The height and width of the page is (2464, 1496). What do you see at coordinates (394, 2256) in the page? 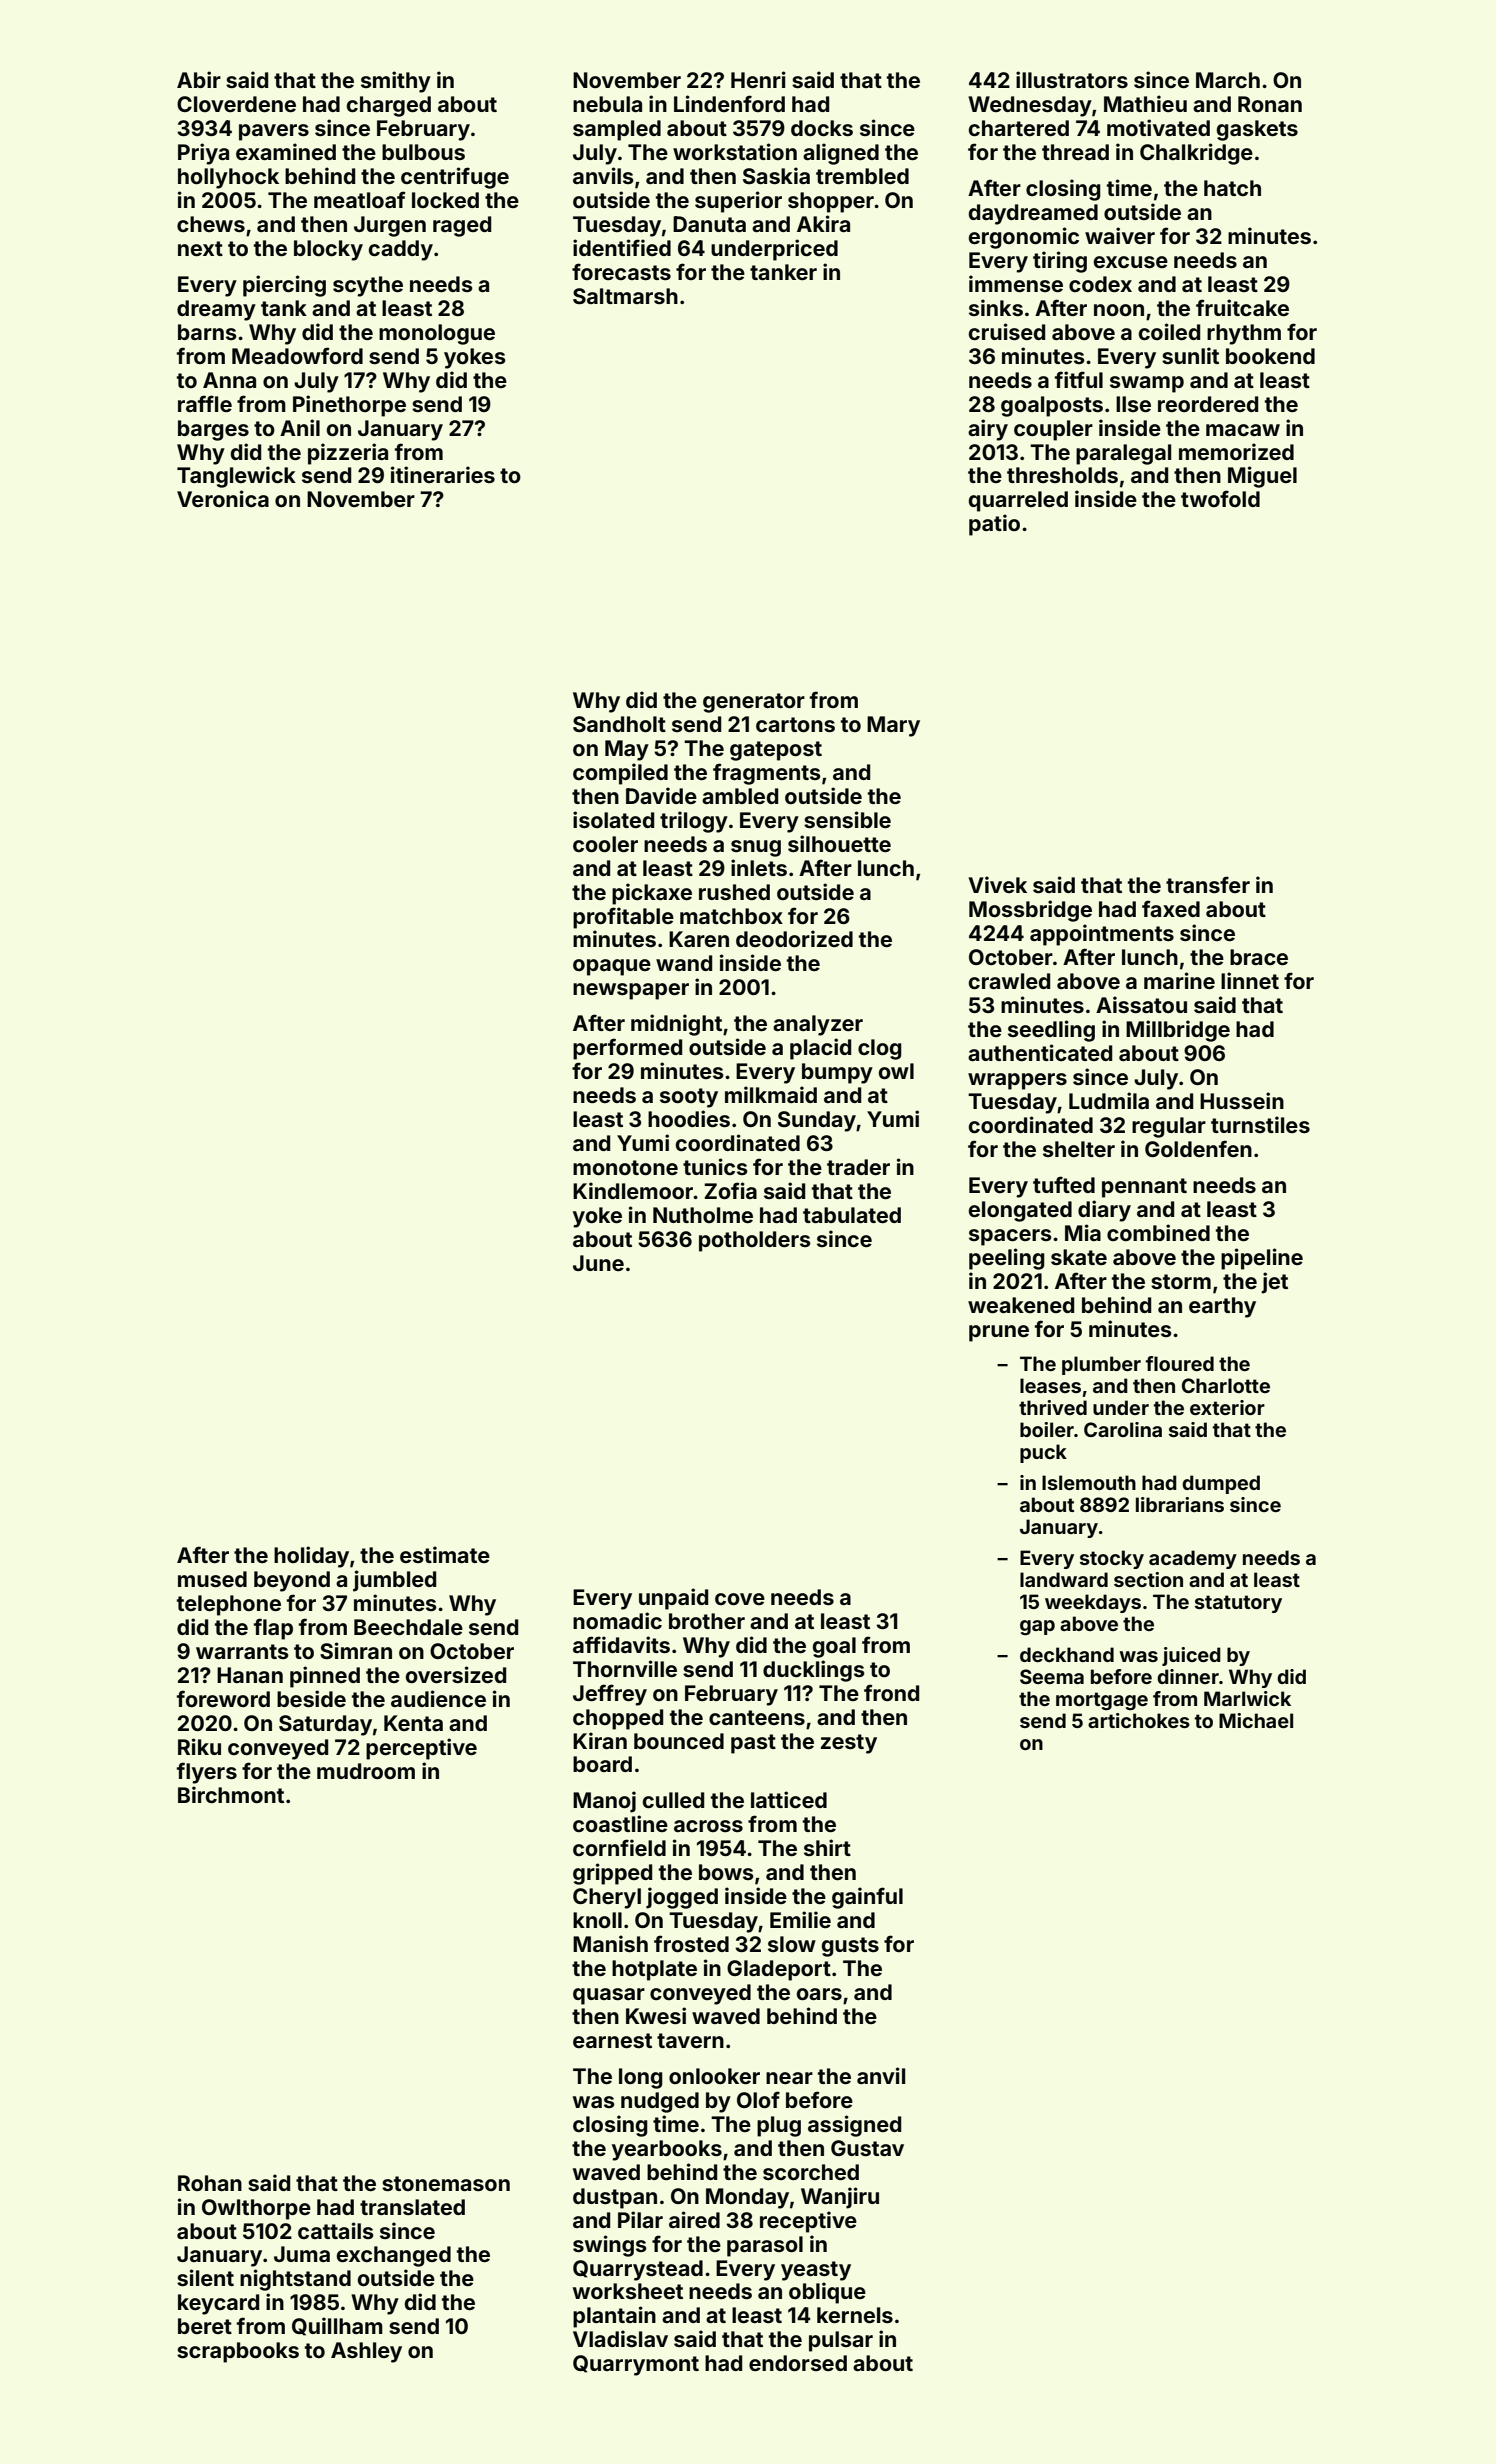
I see `exchanged` at bounding box center [394, 2256].
